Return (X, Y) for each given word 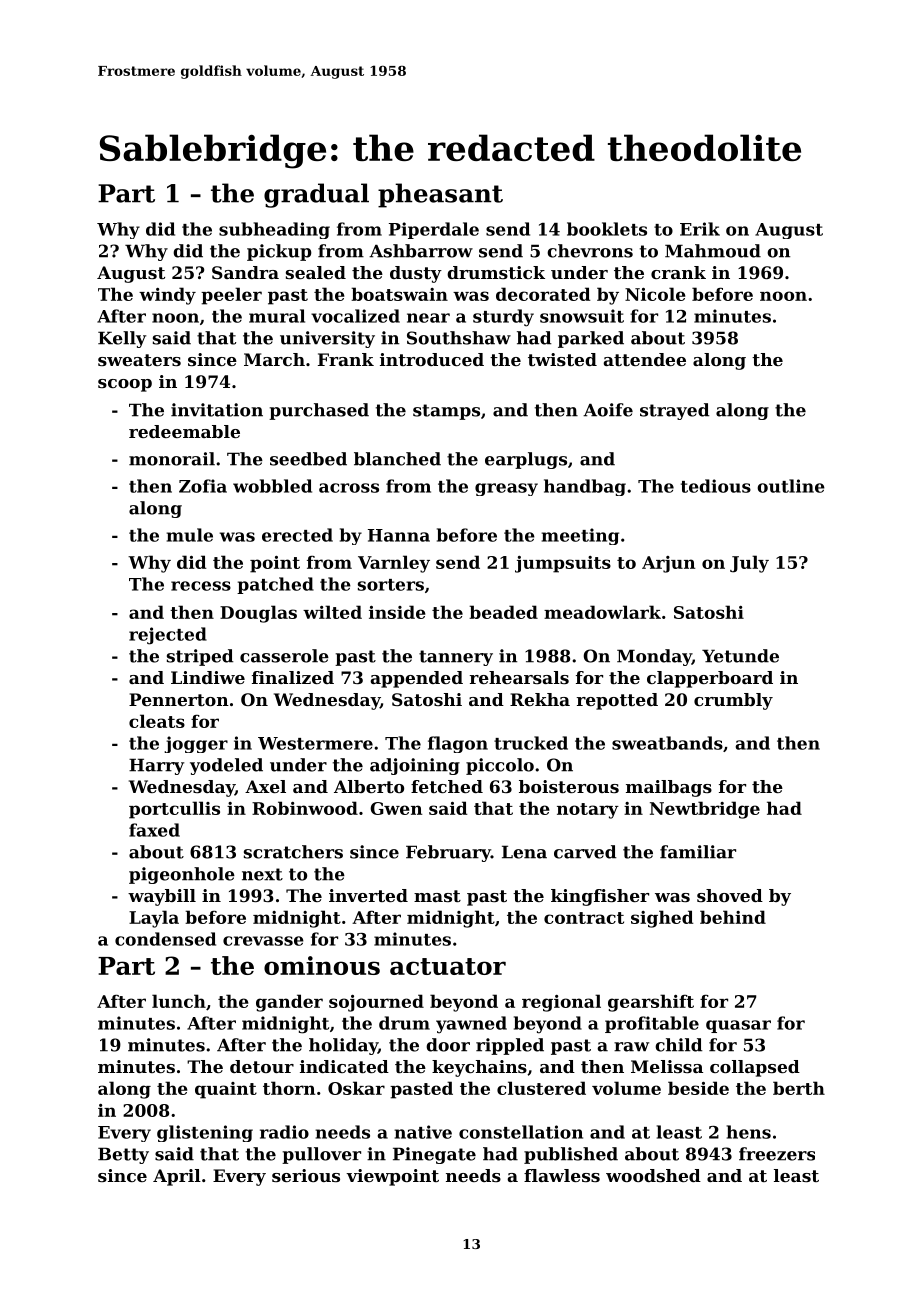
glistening (205, 1133)
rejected (168, 636)
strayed (675, 411)
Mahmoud (713, 251)
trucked (531, 743)
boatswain (399, 294)
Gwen (396, 808)
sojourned (376, 1003)
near (428, 318)
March (274, 359)
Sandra (245, 272)
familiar (698, 852)
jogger (196, 744)
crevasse (263, 941)
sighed (662, 919)
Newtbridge (705, 810)
